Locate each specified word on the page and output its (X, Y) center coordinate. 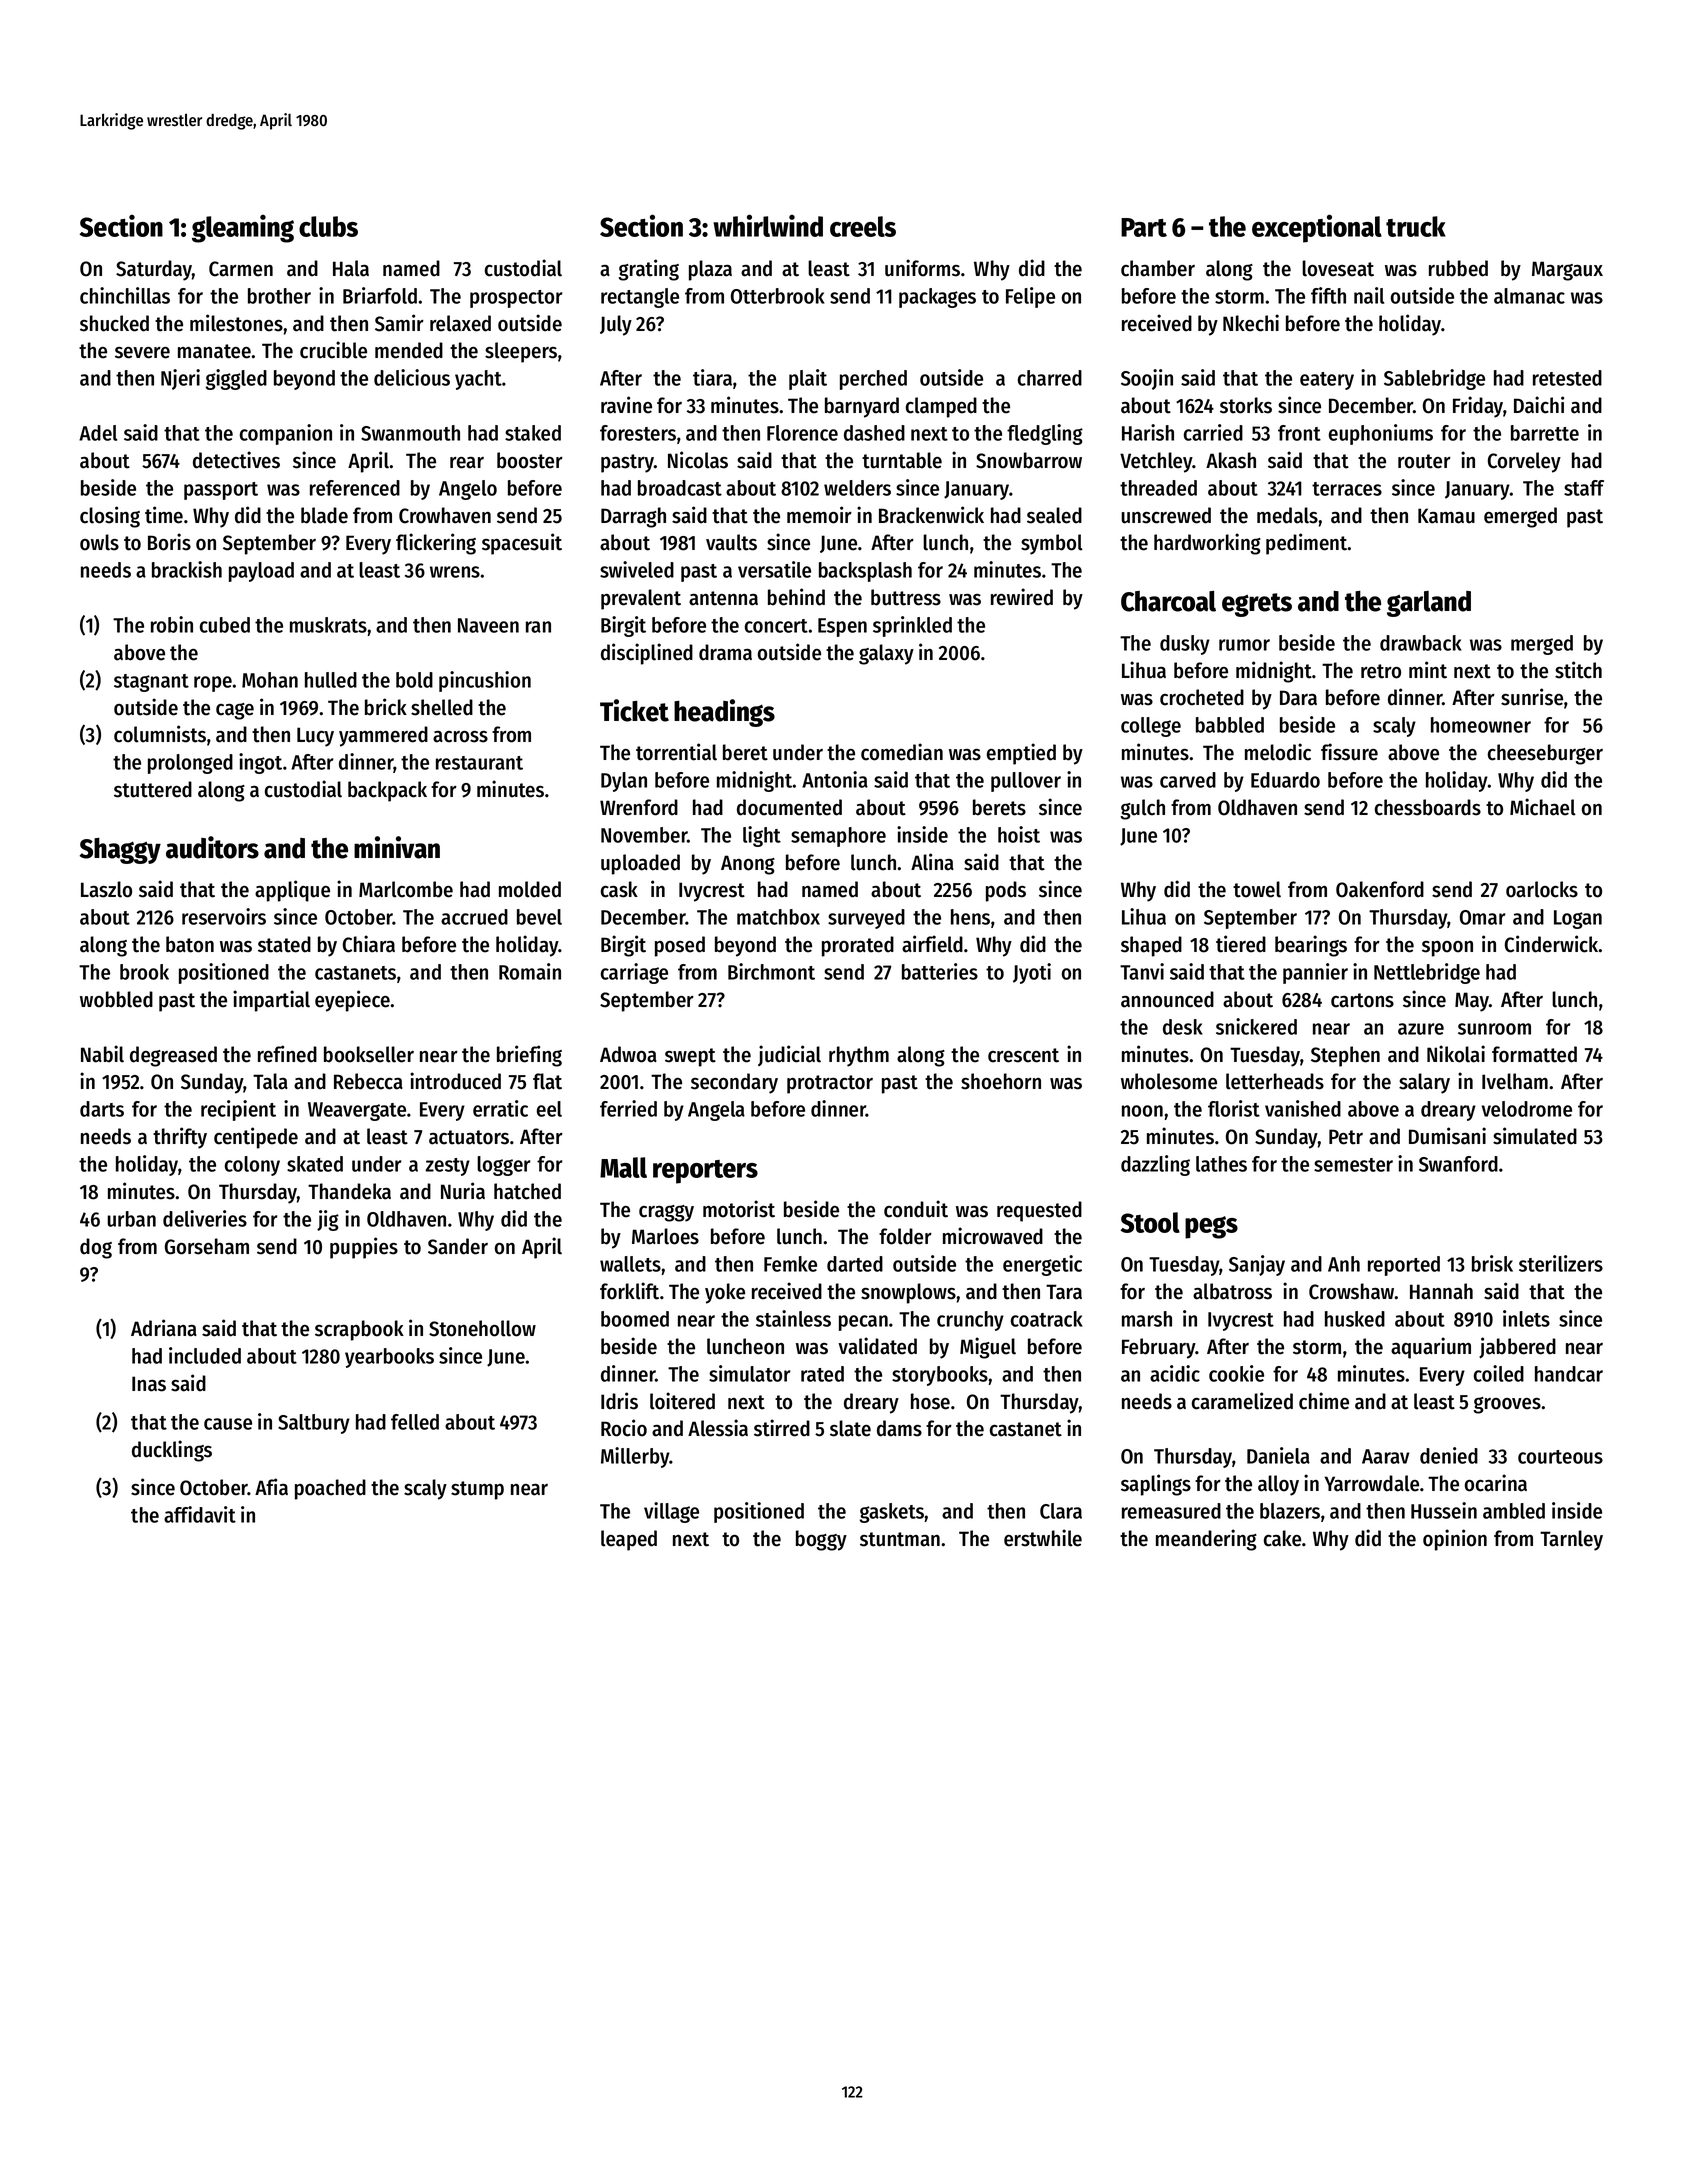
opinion (1455, 1540)
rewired (1022, 597)
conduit (916, 1209)
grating (648, 270)
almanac (1529, 296)
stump (477, 1490)
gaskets (892, 1513)
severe (142, 353)
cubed (225, 625)
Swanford (1458, 1164)
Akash (1231, 460)
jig (328, 1220)
